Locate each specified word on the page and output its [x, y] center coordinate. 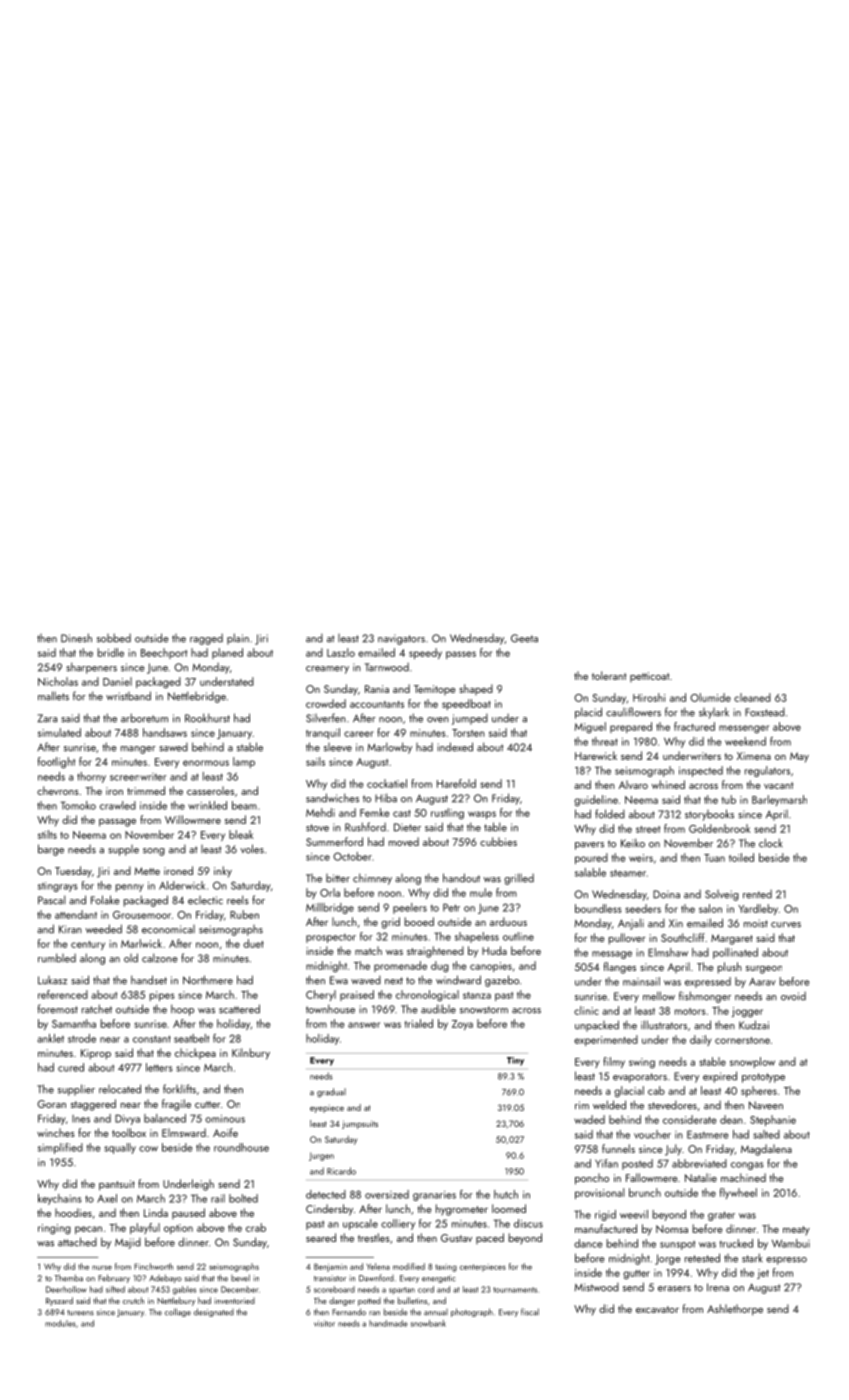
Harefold [456, 783]
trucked [736, 1243]
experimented [606, 1040]
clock [771, 843]
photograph [472, 1312]
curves [786, 925]
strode [82, 1038]
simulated [59, 732]
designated [214, 1312]
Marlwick [141, 943]
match [368, 950]
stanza [477, 995]
